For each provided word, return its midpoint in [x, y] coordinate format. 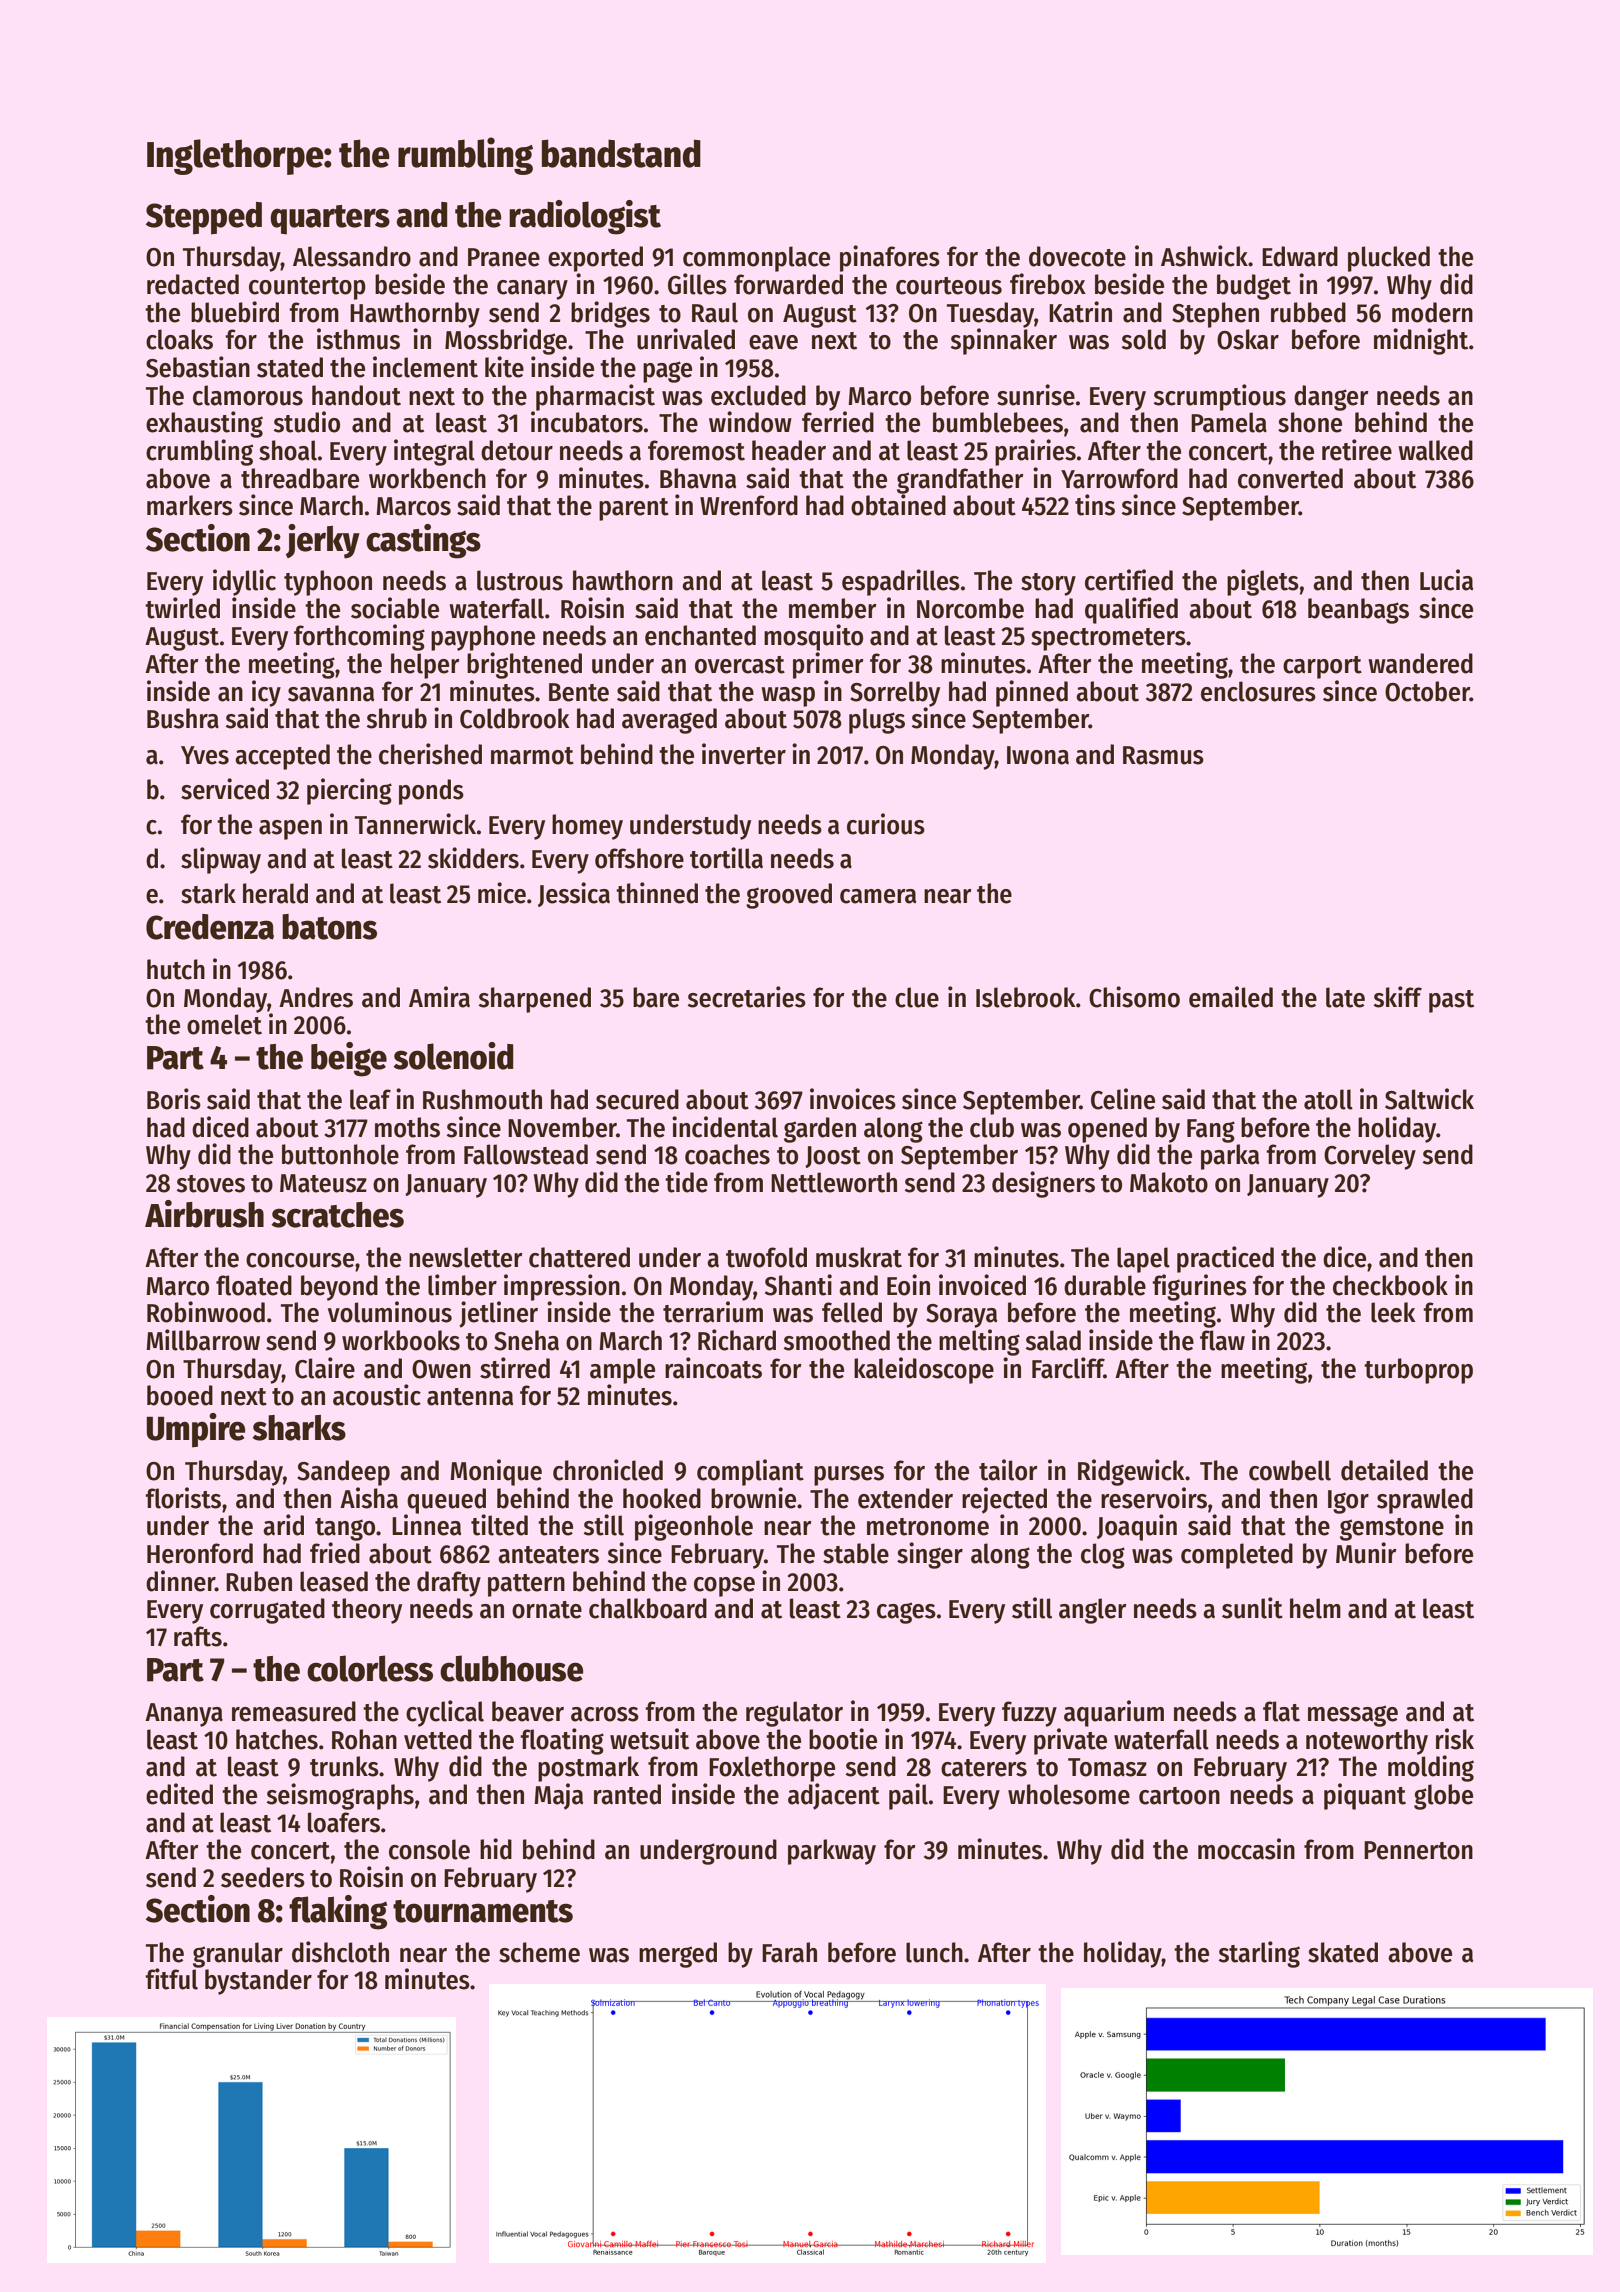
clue [917, 997]
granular [238, 1955]
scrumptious [1220, 397]
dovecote [1077, 256]
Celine [1123, 1099]
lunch [934, 1952]
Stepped [204, 218]
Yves [205, 755]
